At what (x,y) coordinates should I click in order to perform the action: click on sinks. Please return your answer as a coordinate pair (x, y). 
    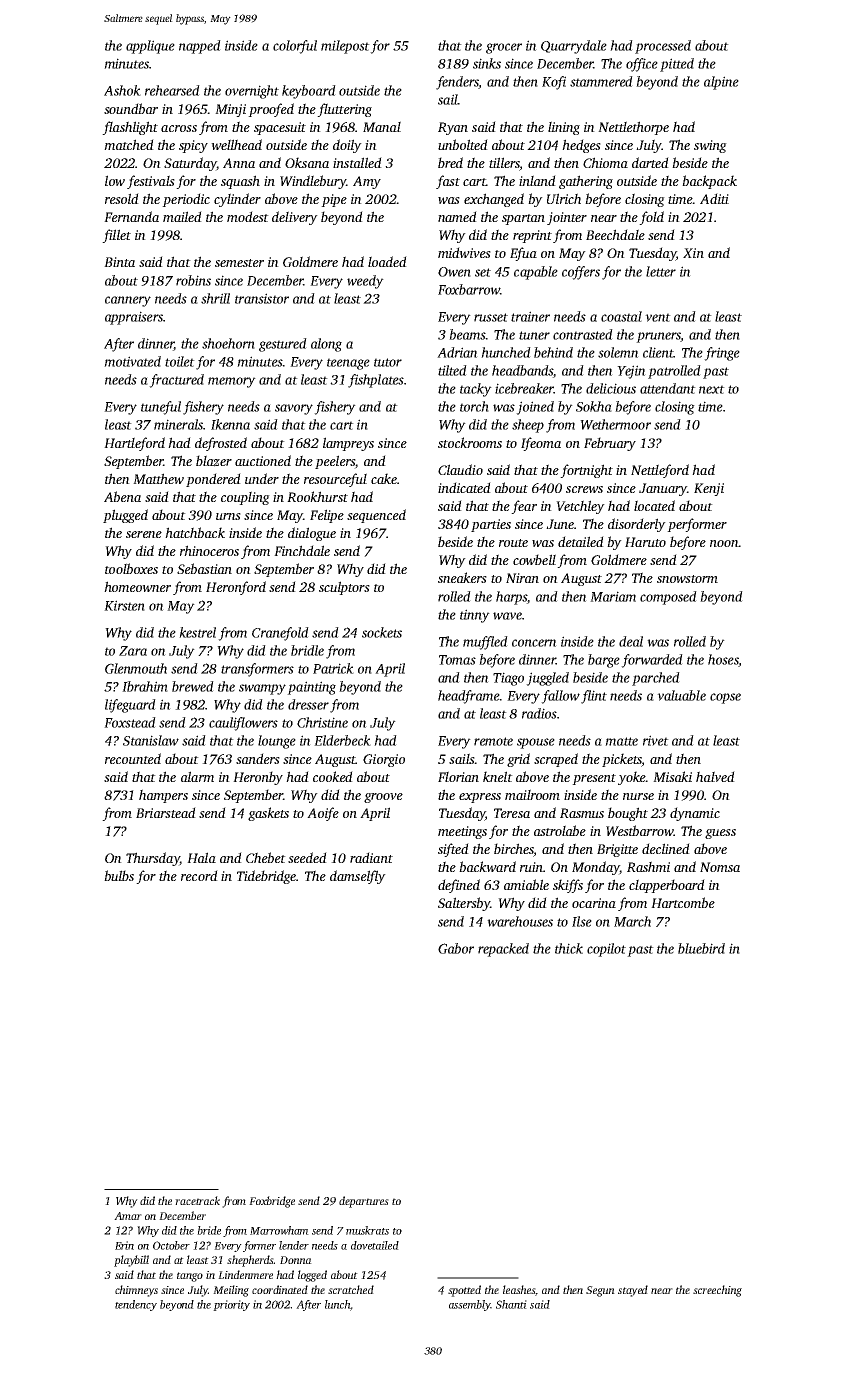
    Looking at the image, I should click on (487, 63).
